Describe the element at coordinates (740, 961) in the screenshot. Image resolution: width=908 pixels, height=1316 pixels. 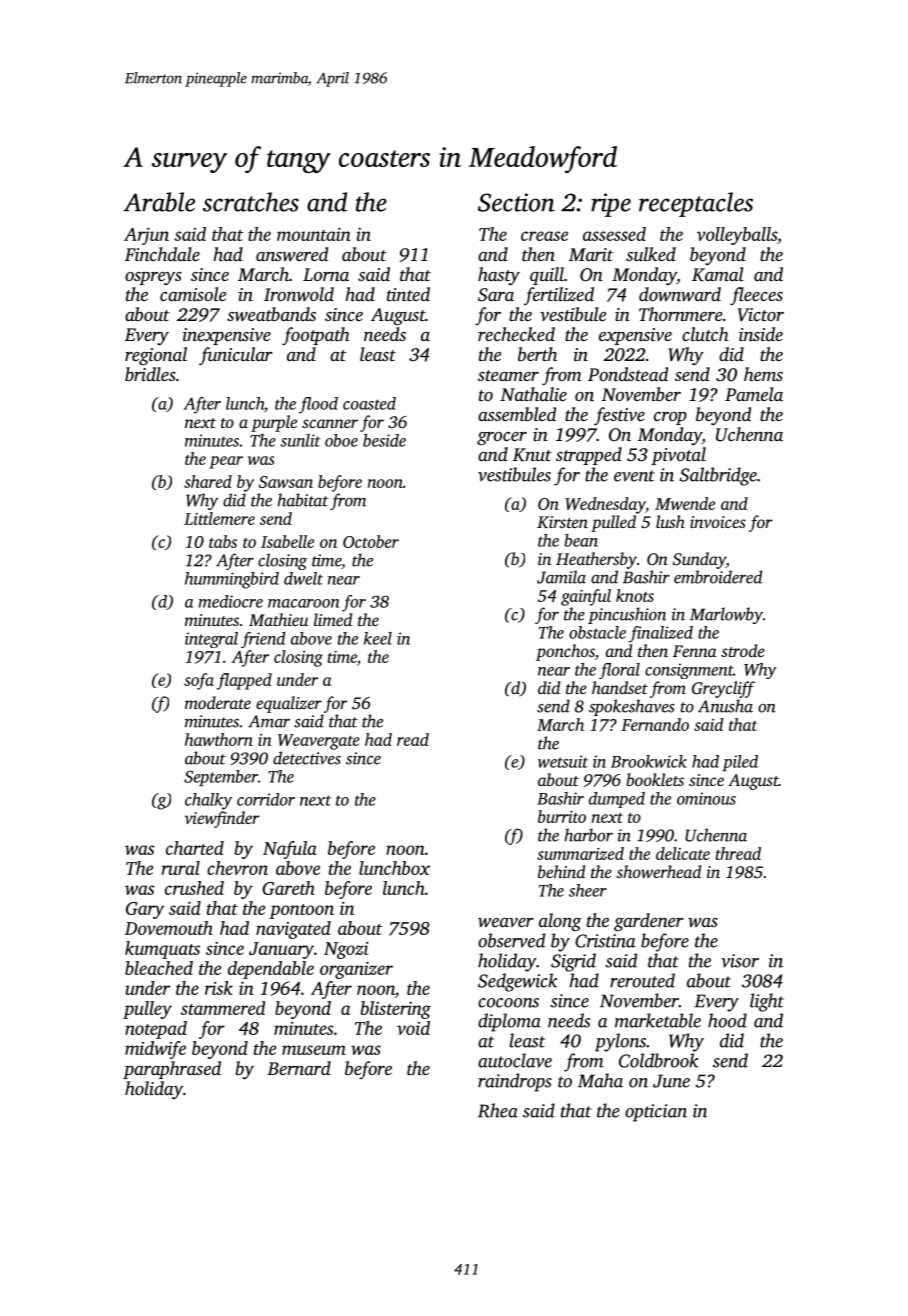
I see `visor` at that location.
